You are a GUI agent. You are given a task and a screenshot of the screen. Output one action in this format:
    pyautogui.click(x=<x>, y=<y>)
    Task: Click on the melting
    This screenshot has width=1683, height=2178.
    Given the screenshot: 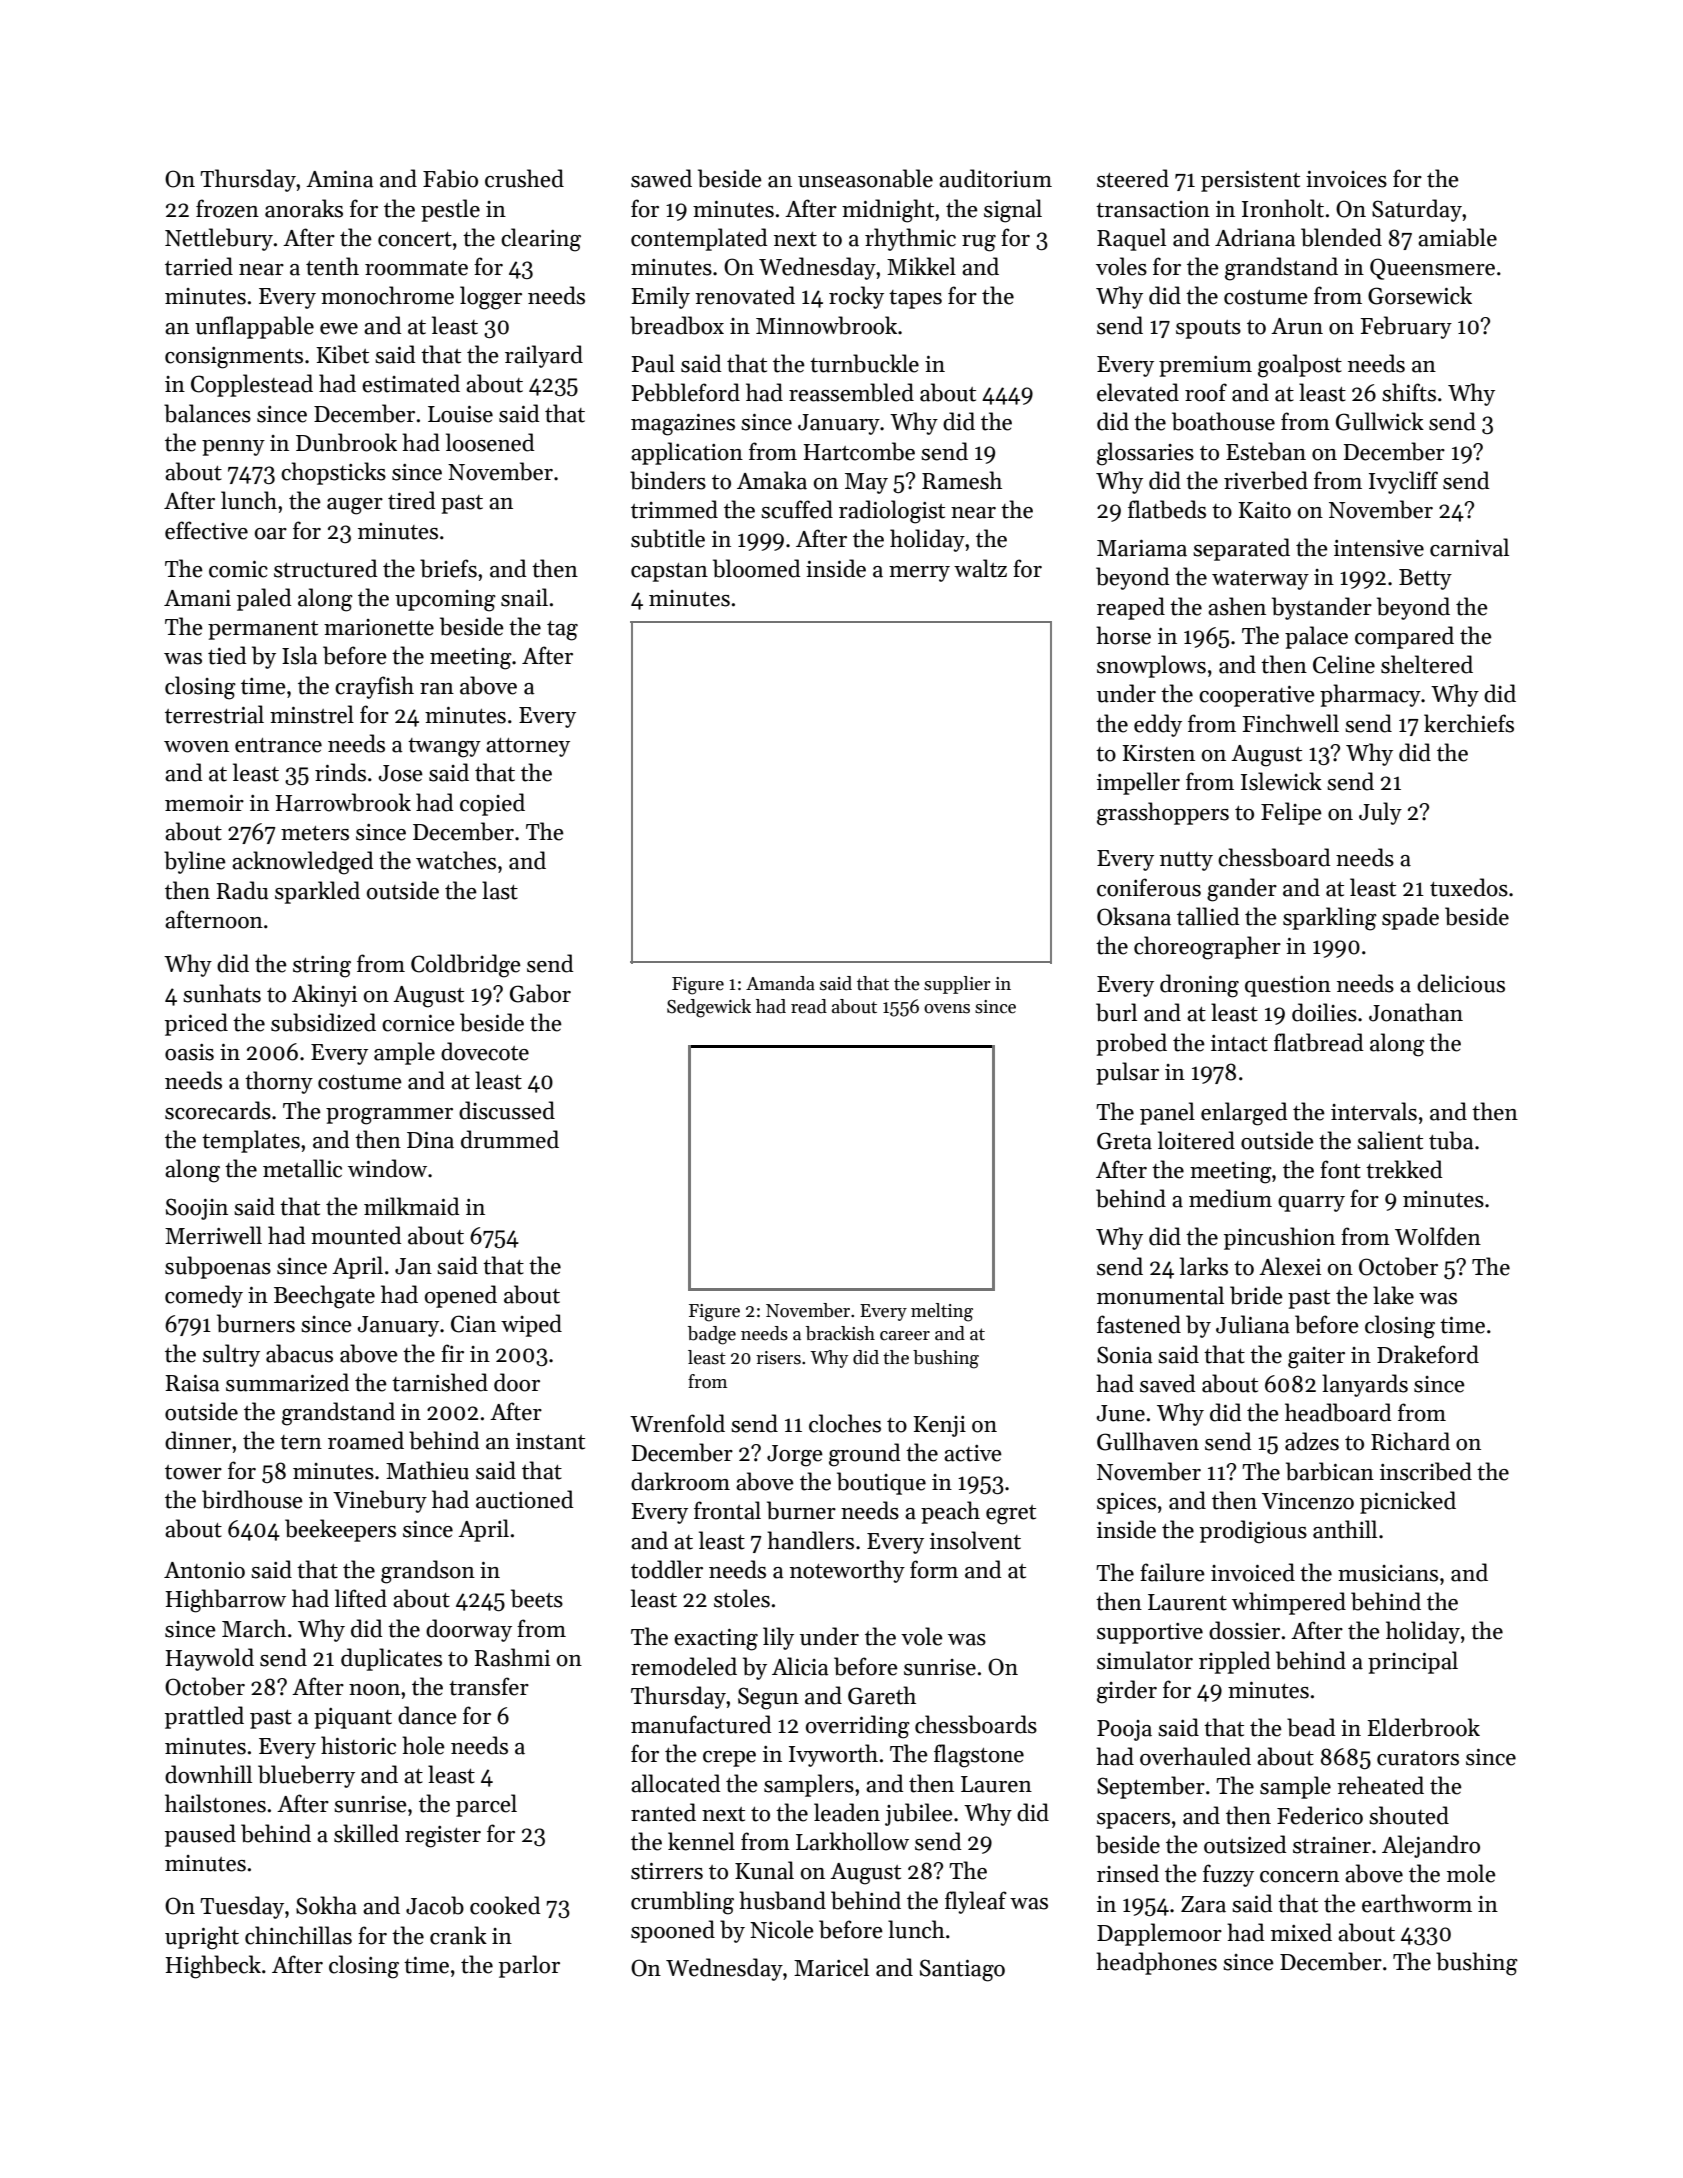 What is the action you would take?
    pyautogui.click(x=942, y=1312)
